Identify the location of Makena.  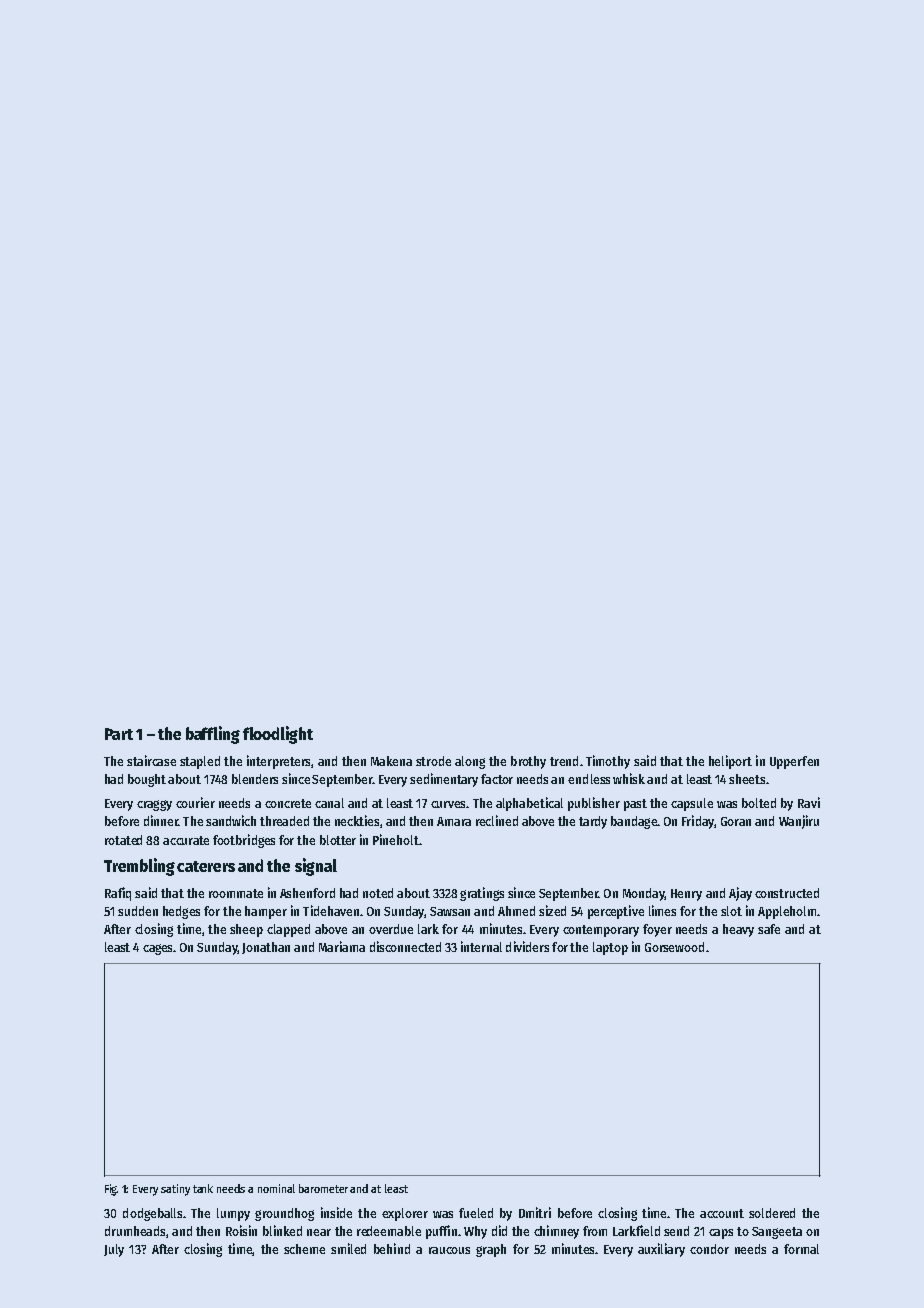
(391, 761).
